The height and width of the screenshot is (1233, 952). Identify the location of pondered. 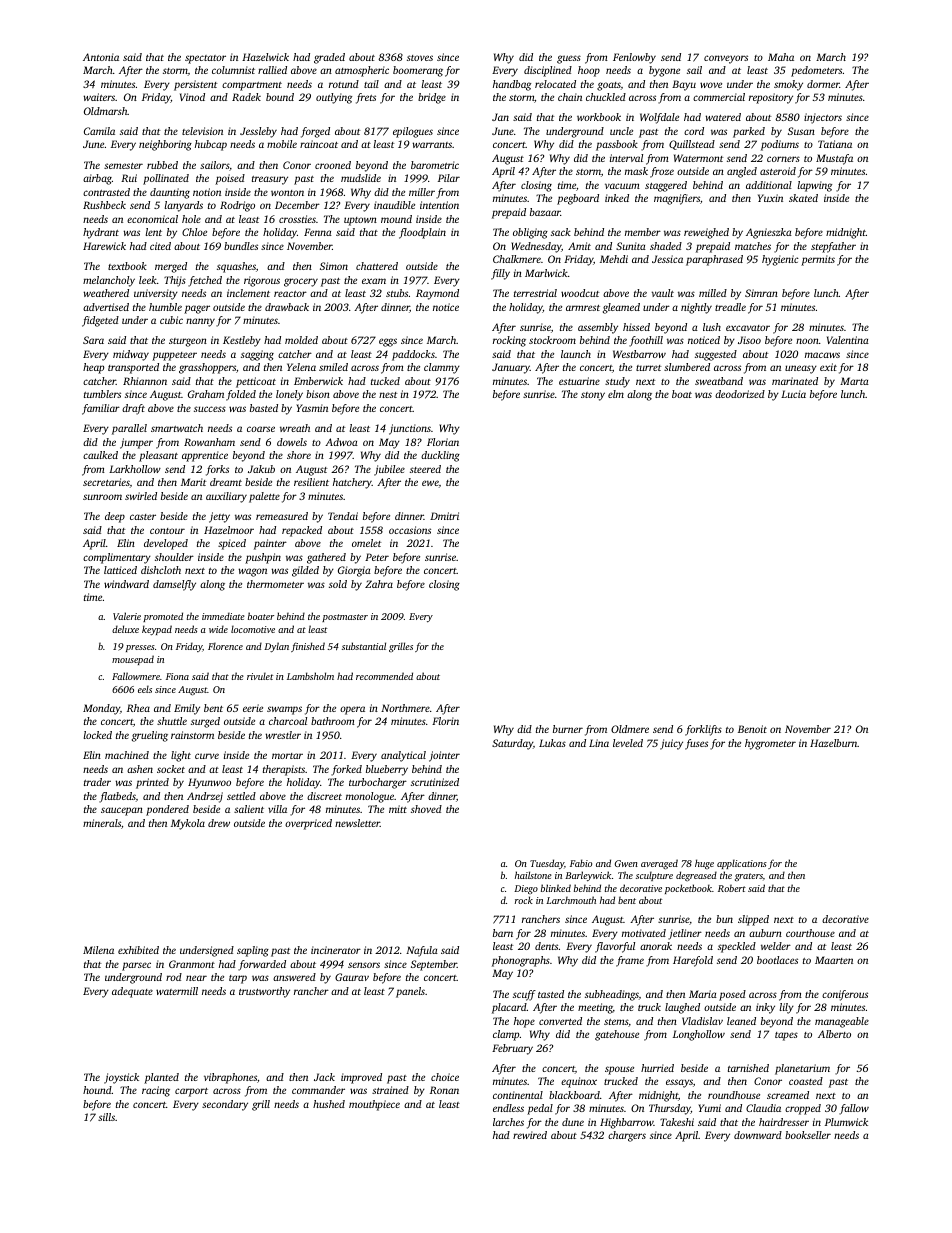
(167, 810).
